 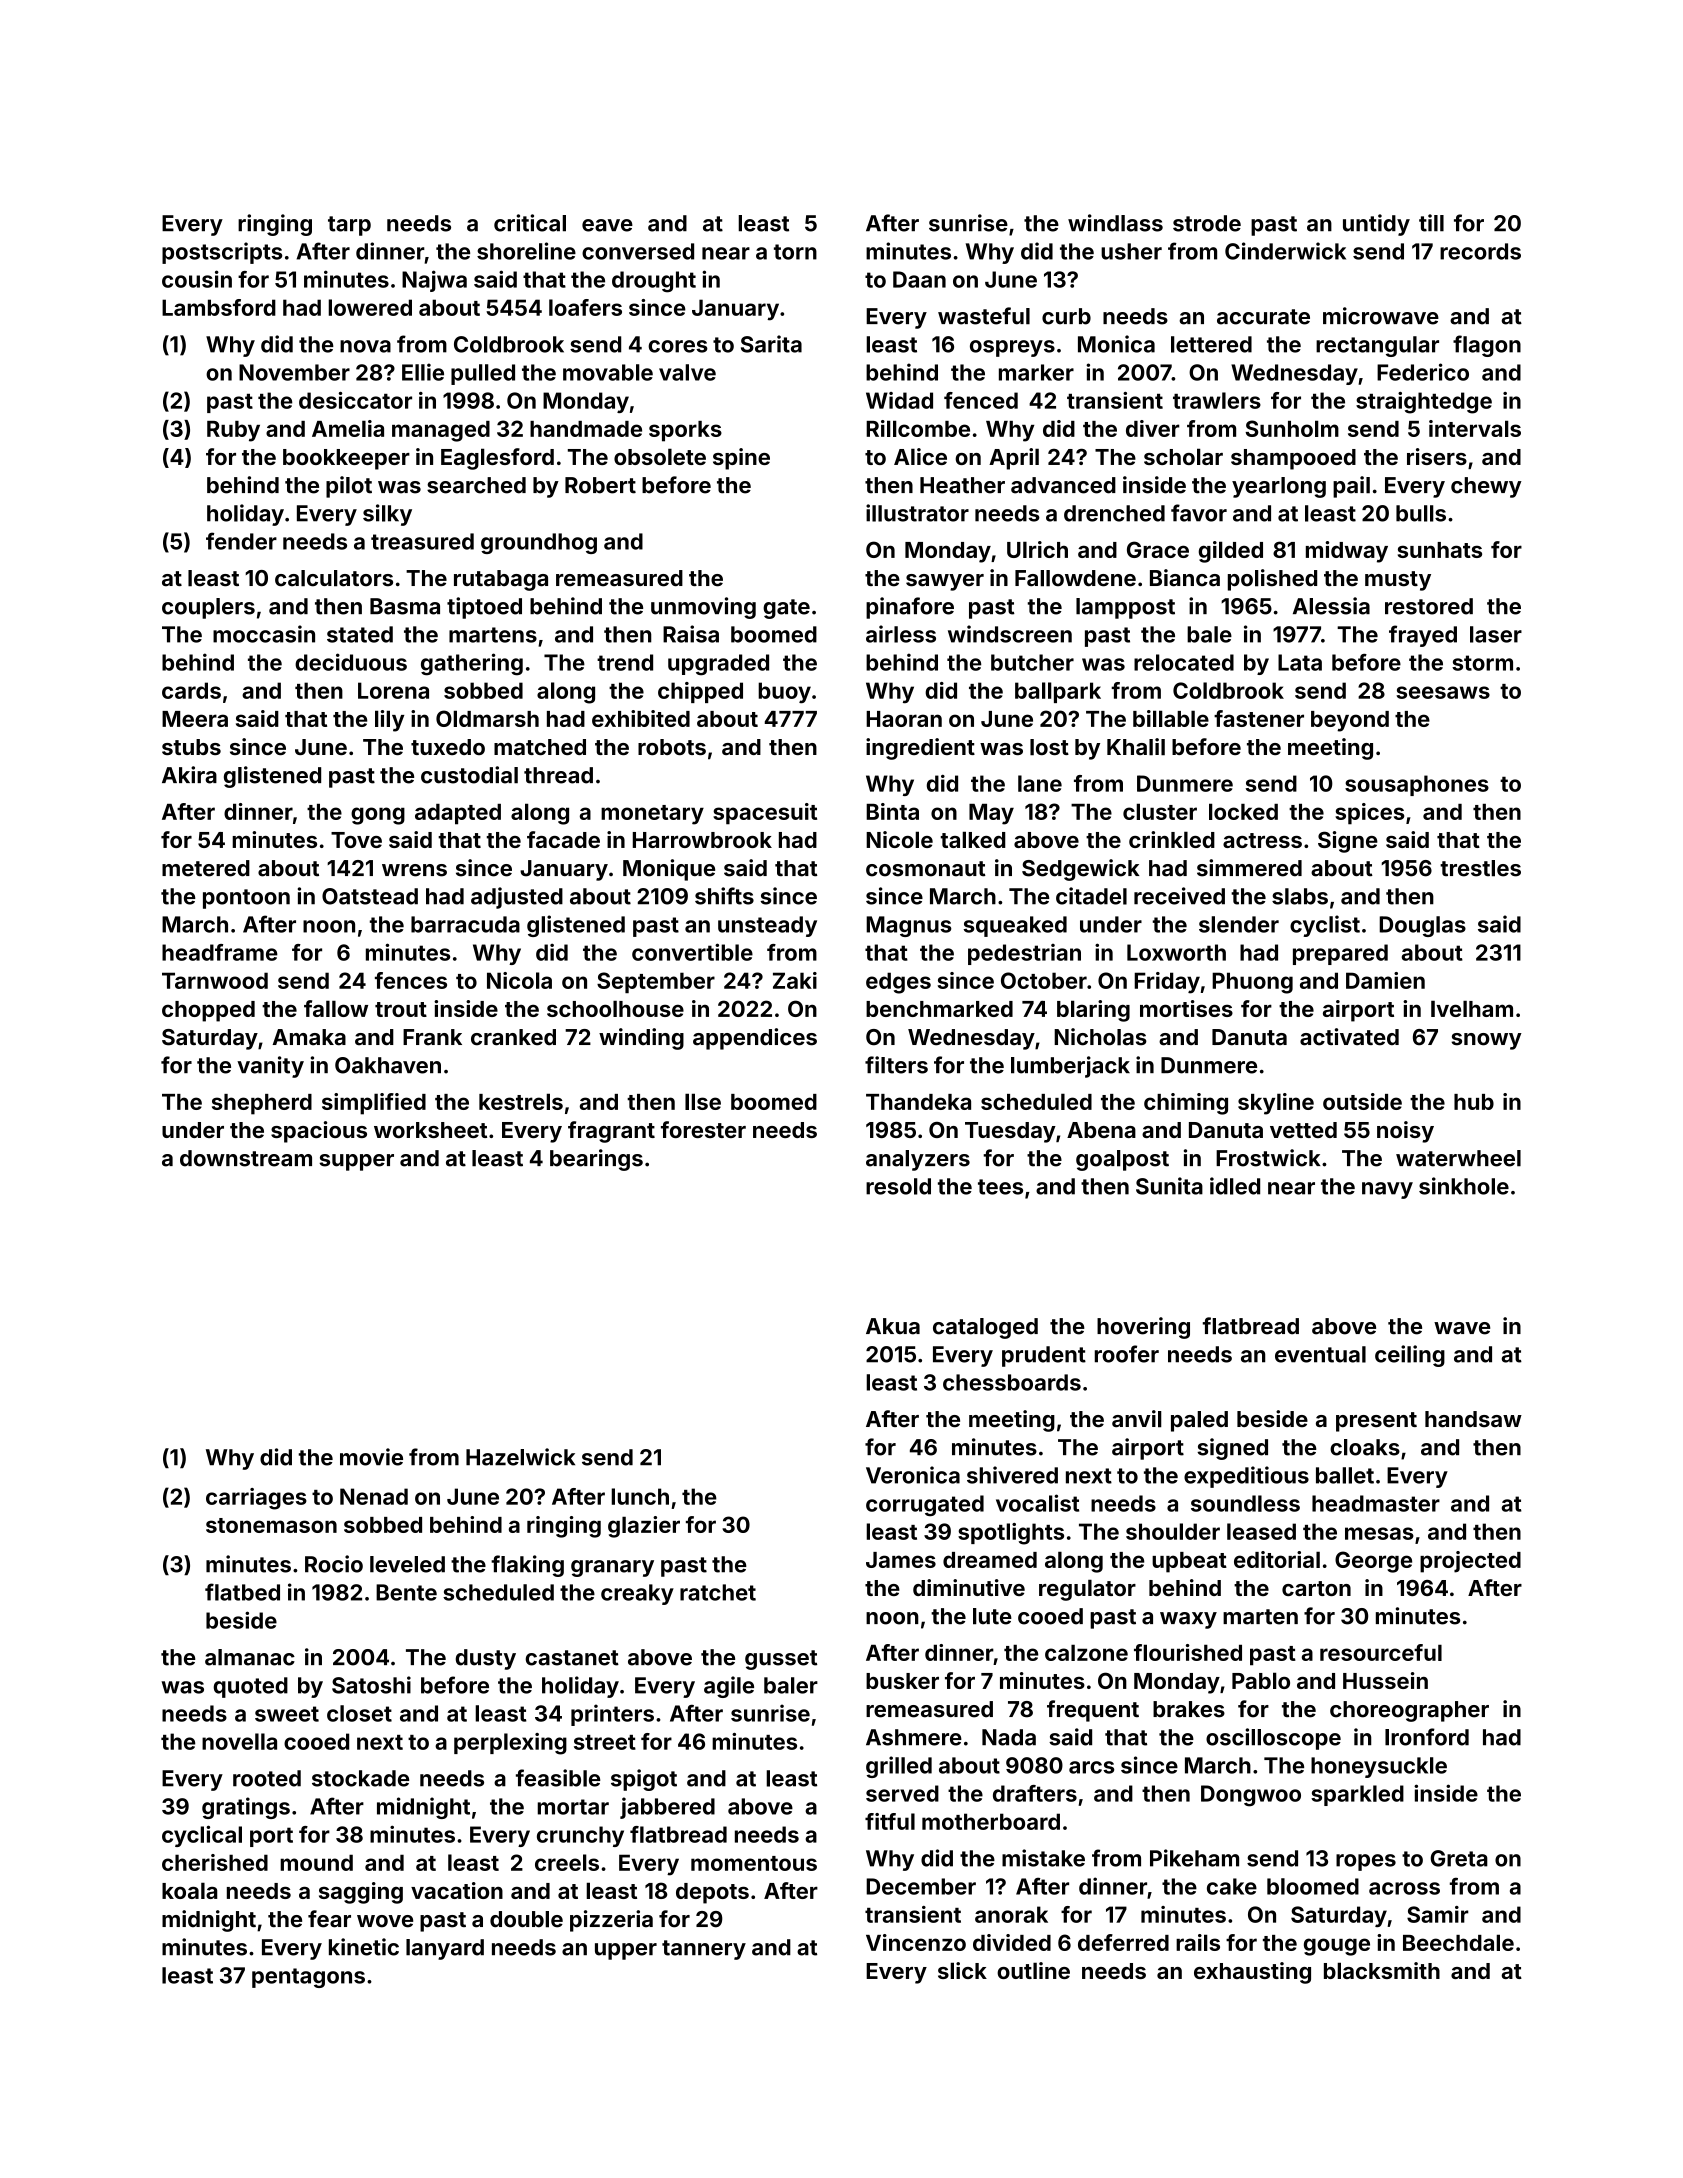 I want to click on buoy, so click(x=784, y=693).
